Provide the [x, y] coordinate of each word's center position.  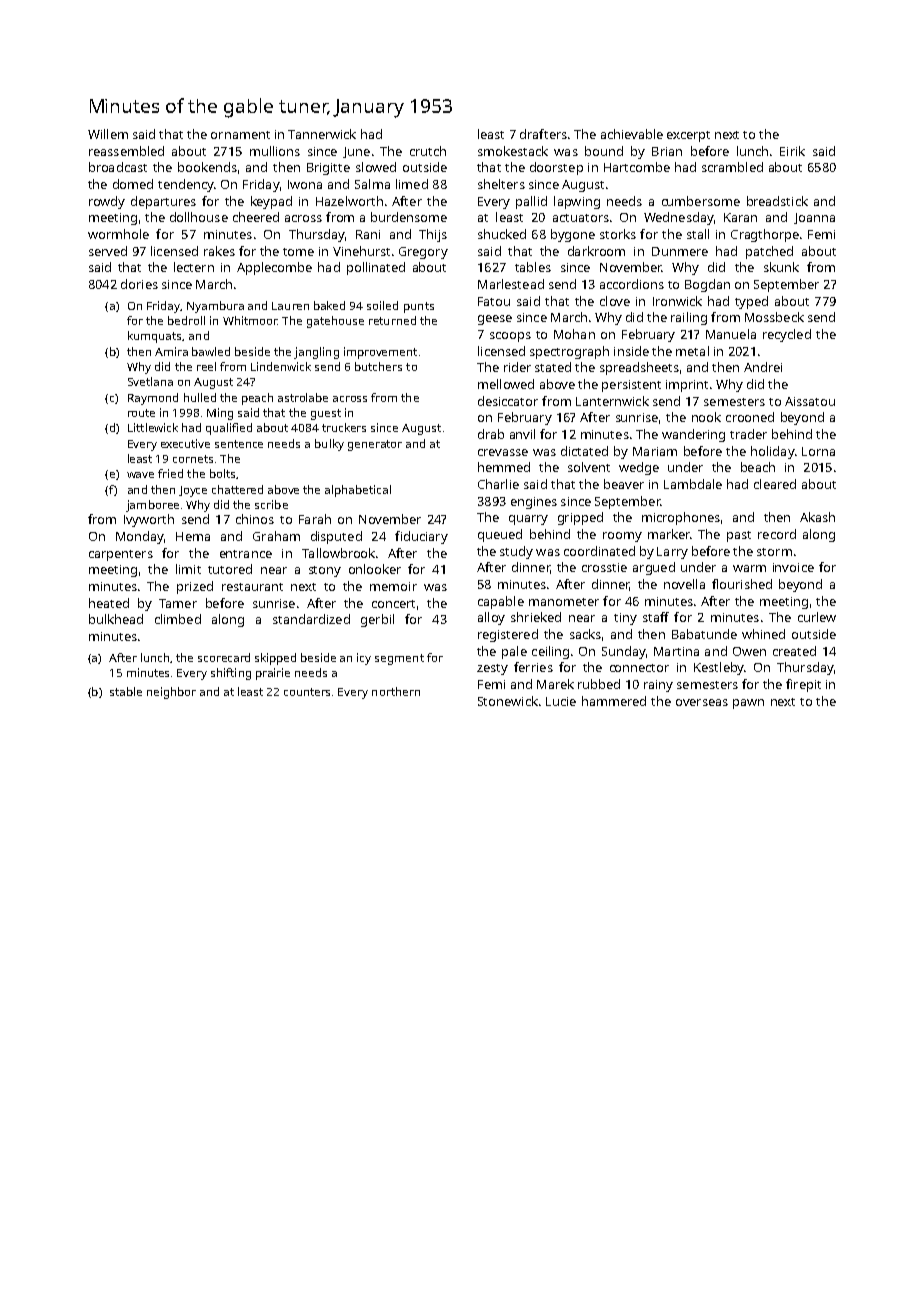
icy [364, 659]
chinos [255, 519]
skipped [275, 659]
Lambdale [693, 484]
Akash [817, 517]
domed [133, 184]
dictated [584, 451]
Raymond [153, 399]
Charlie [498, 484]
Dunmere [680, 251]
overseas [702, 702]
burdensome [409, 217]
